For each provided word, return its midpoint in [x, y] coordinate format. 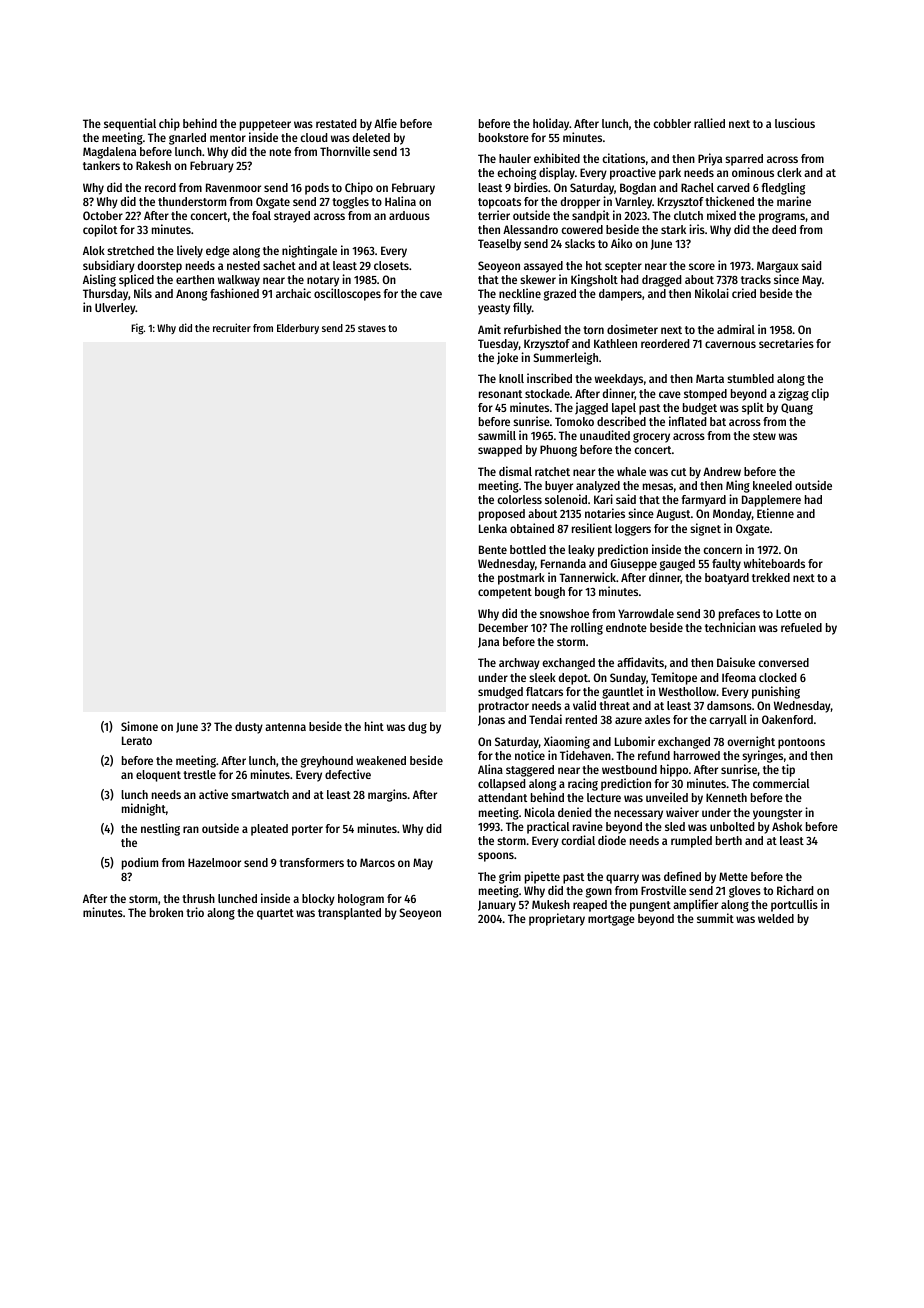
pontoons [801, 743]
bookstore [504, 137]
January [497, 906]
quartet [275, 914]
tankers [101, 165]
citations [623, 158]
